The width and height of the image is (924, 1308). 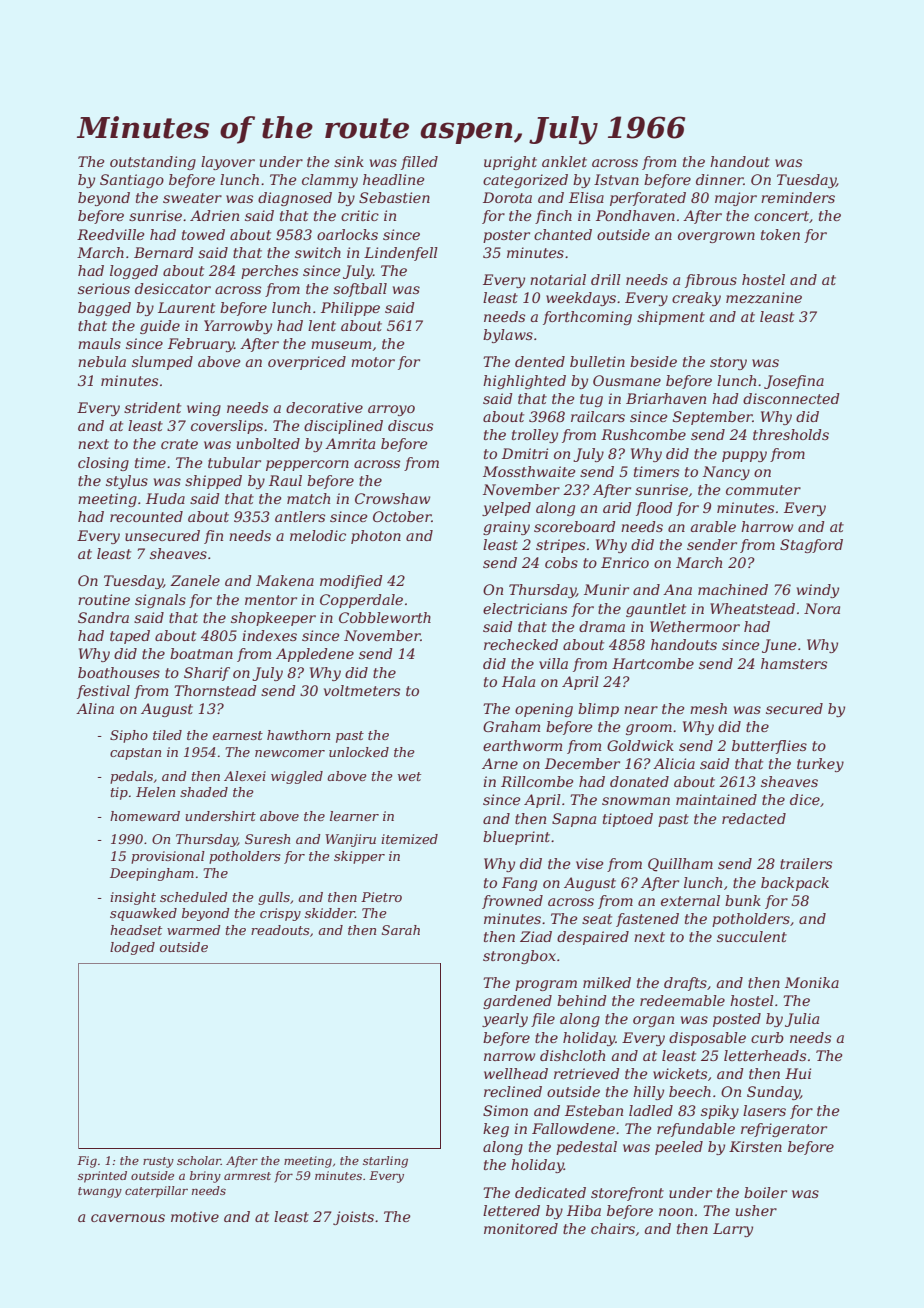 What do you see at coordinates (506, 528) in the image?
I see `grainy` at bounding box center [506, 528].
